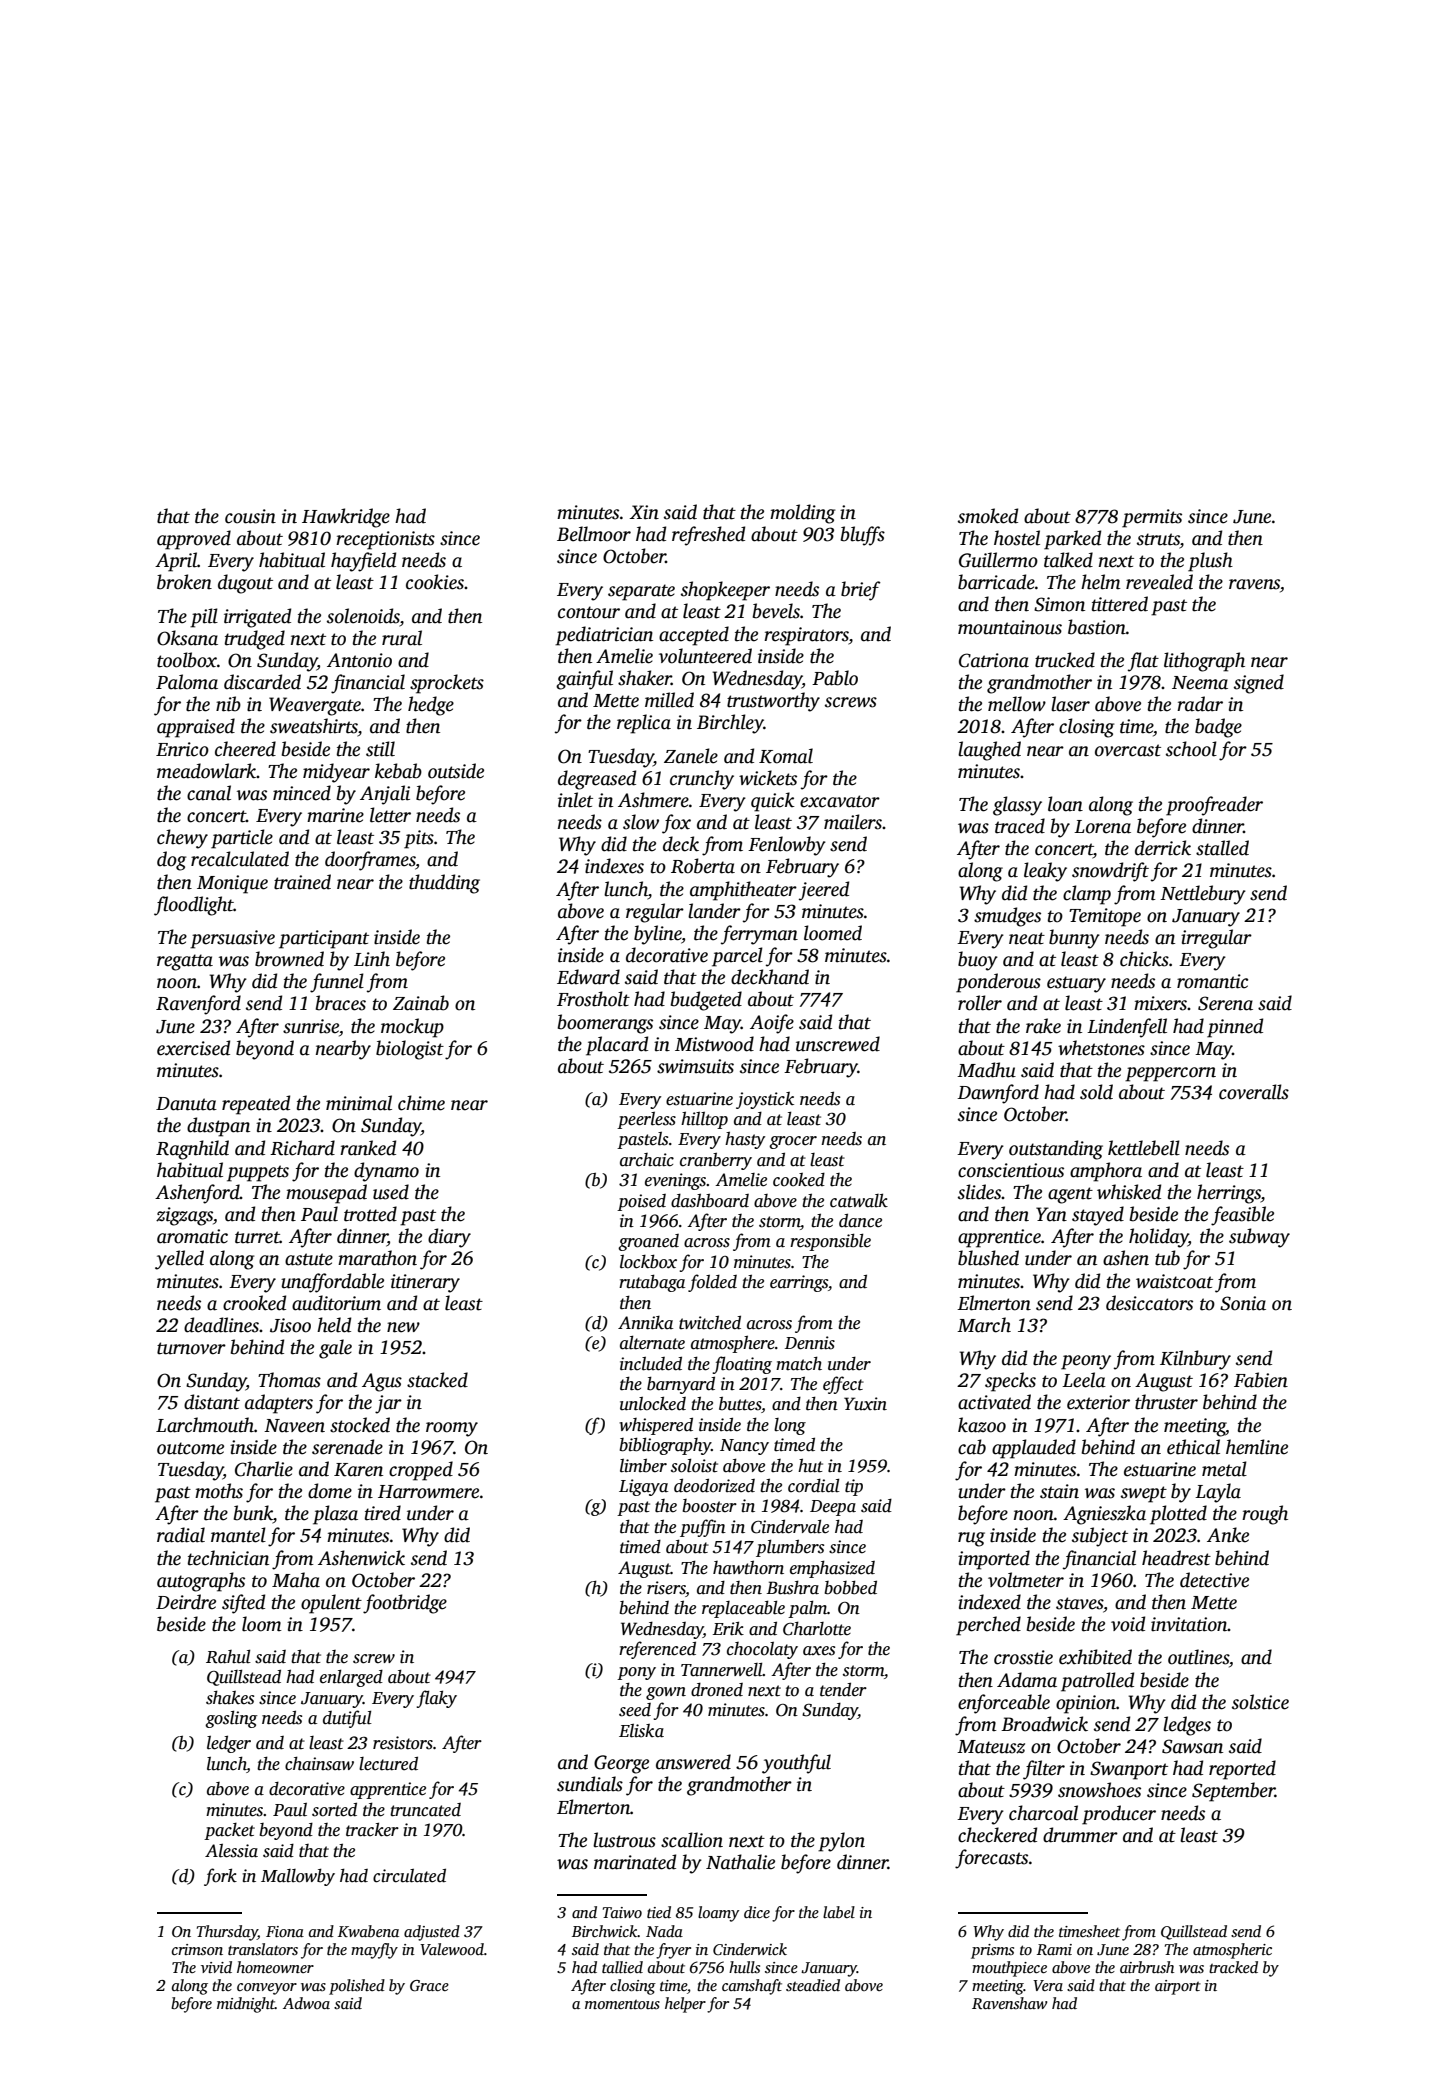 Image resolution: width=1450 pixels, height=2100 pixels. What do you see at coordinates (693, 1762) in the page?
I see `answered` at bounding box center [693, 1762].
